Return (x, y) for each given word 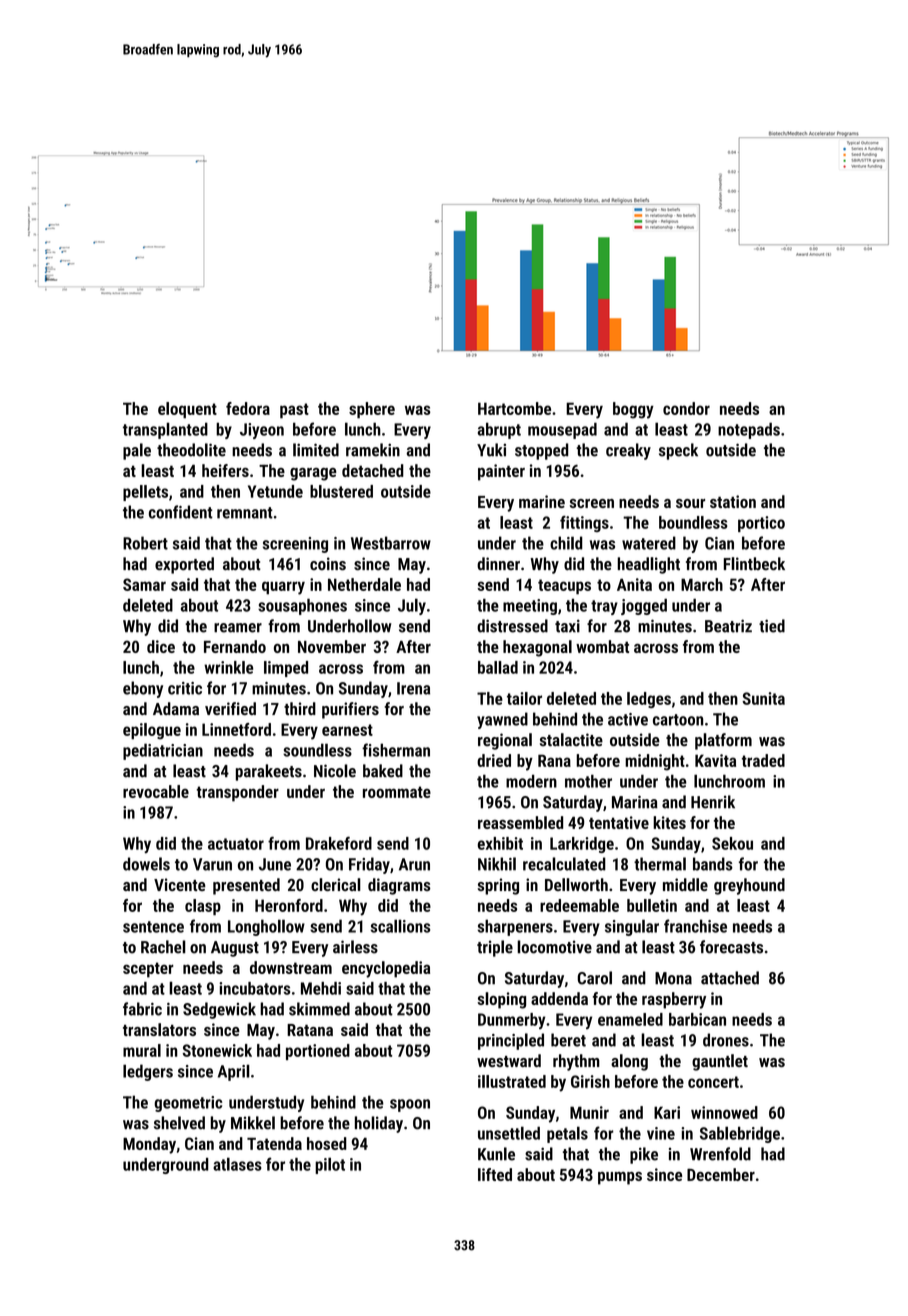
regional (505, 741)
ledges (649, 700)
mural (142, 1050)
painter (501, 472)
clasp (203, 907)
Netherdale (364, 584)
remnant (245, 513)
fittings (584, 524)
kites (669, 822)
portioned (318, 1052)
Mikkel (253, 1123)
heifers (225, 470)
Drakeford (339, 843)
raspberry (674, 1000)
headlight (648, 565)
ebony (143, 689)
